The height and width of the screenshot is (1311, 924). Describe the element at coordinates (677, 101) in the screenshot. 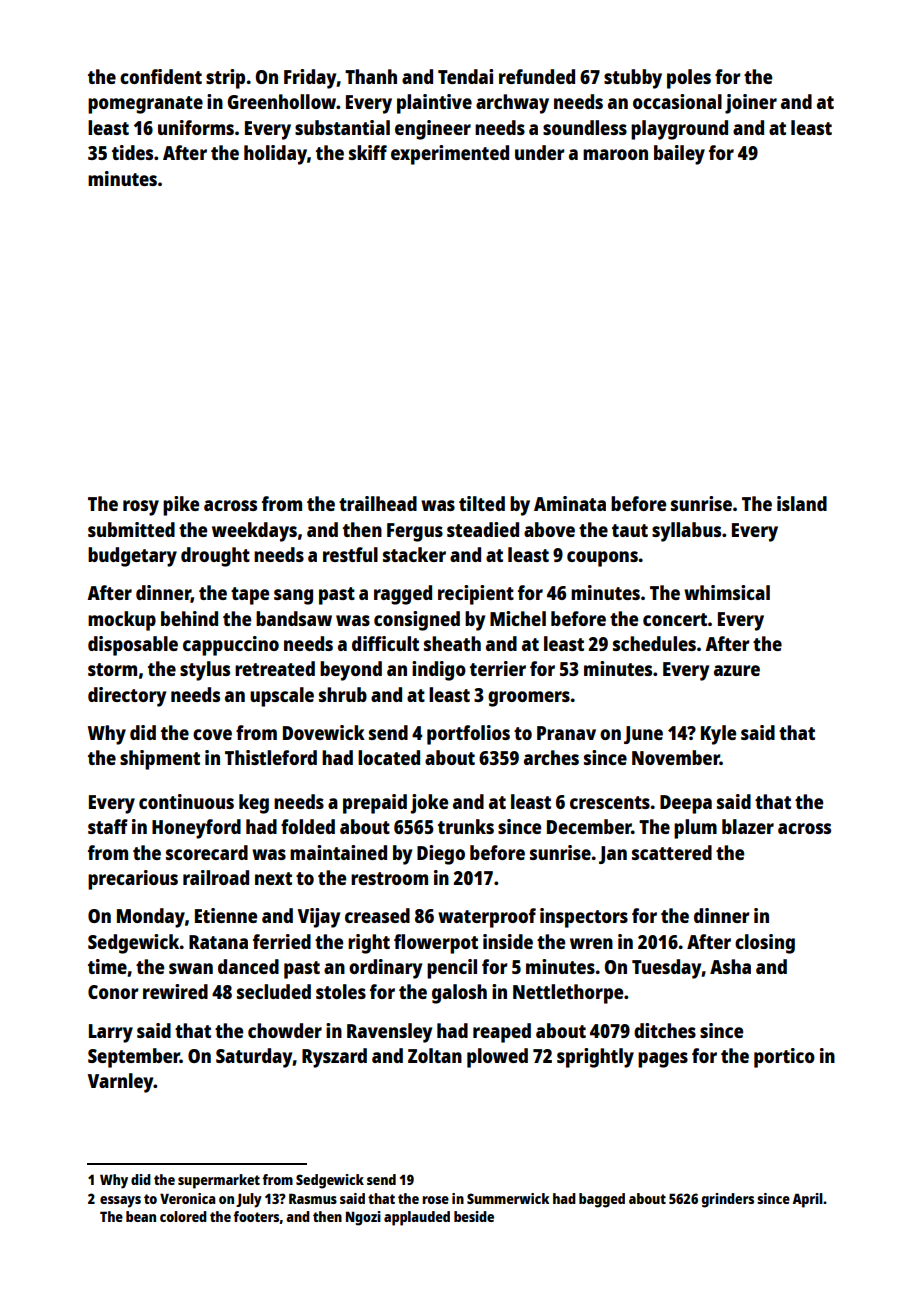

I see `occasional` at that location.
